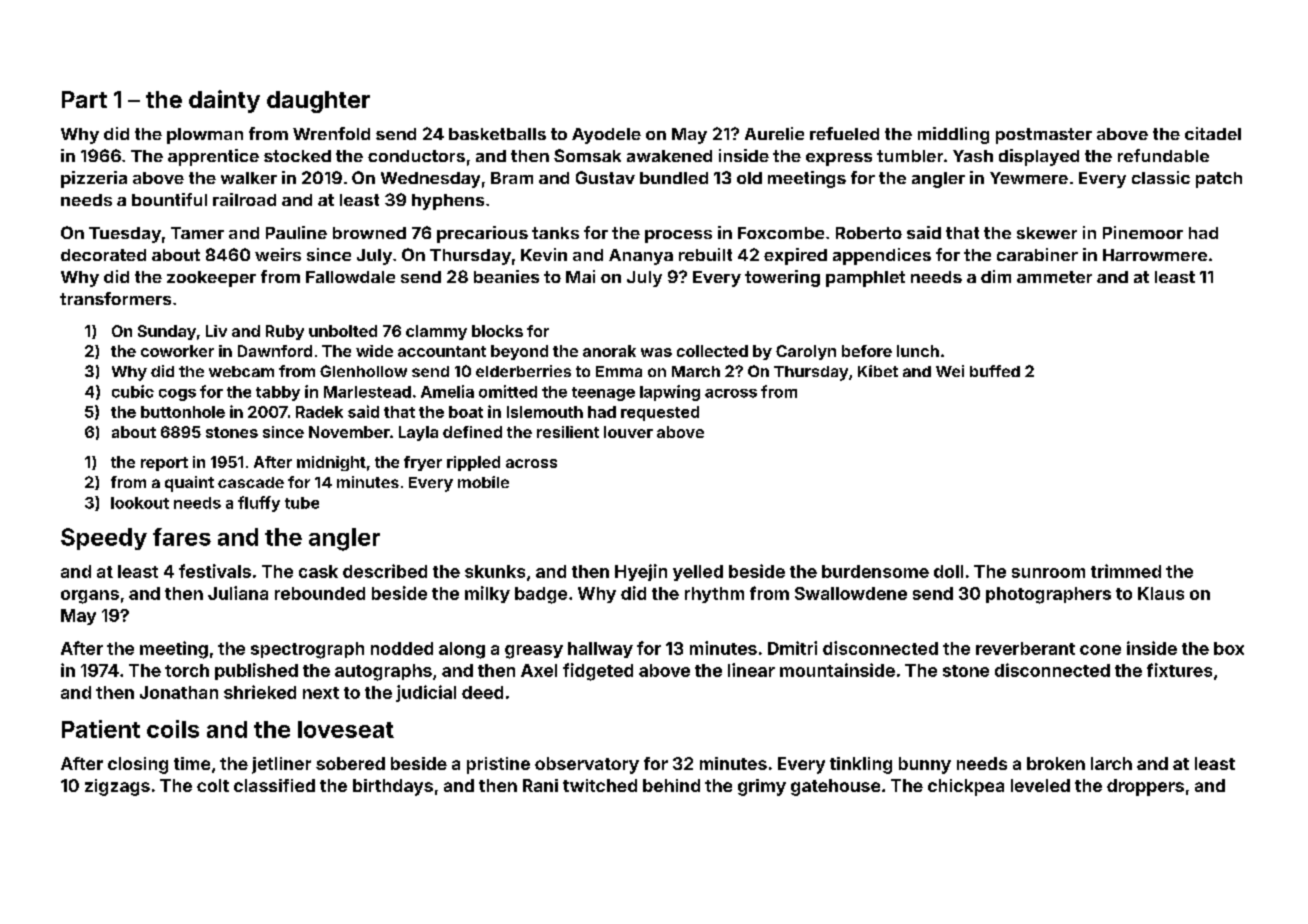 Image resolution: width=1308 pixels, height=924 pixels. I want to click on jetliner, so click(281, 765).
